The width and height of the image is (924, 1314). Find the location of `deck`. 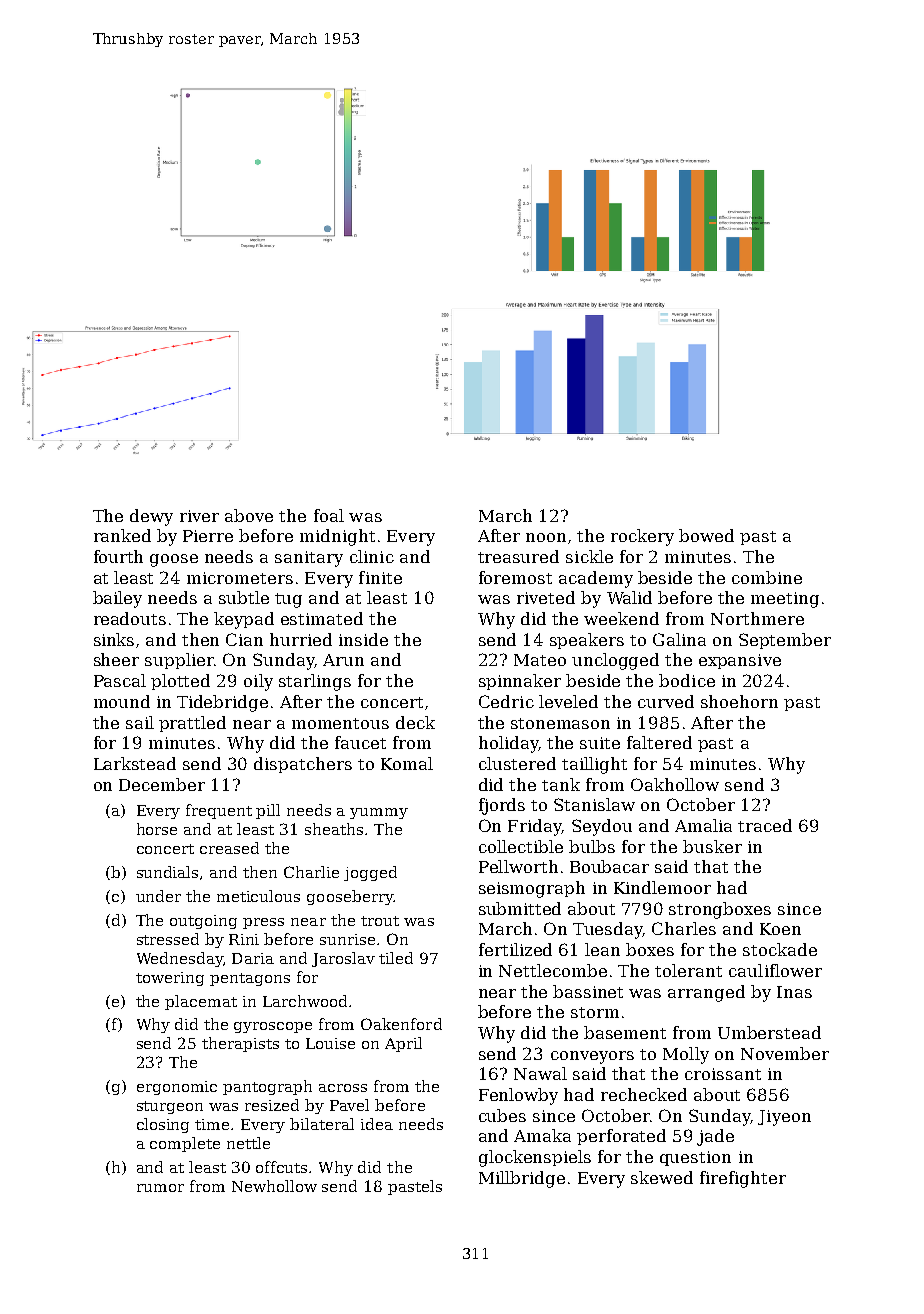

deck is located at coordinates (415, 722).
